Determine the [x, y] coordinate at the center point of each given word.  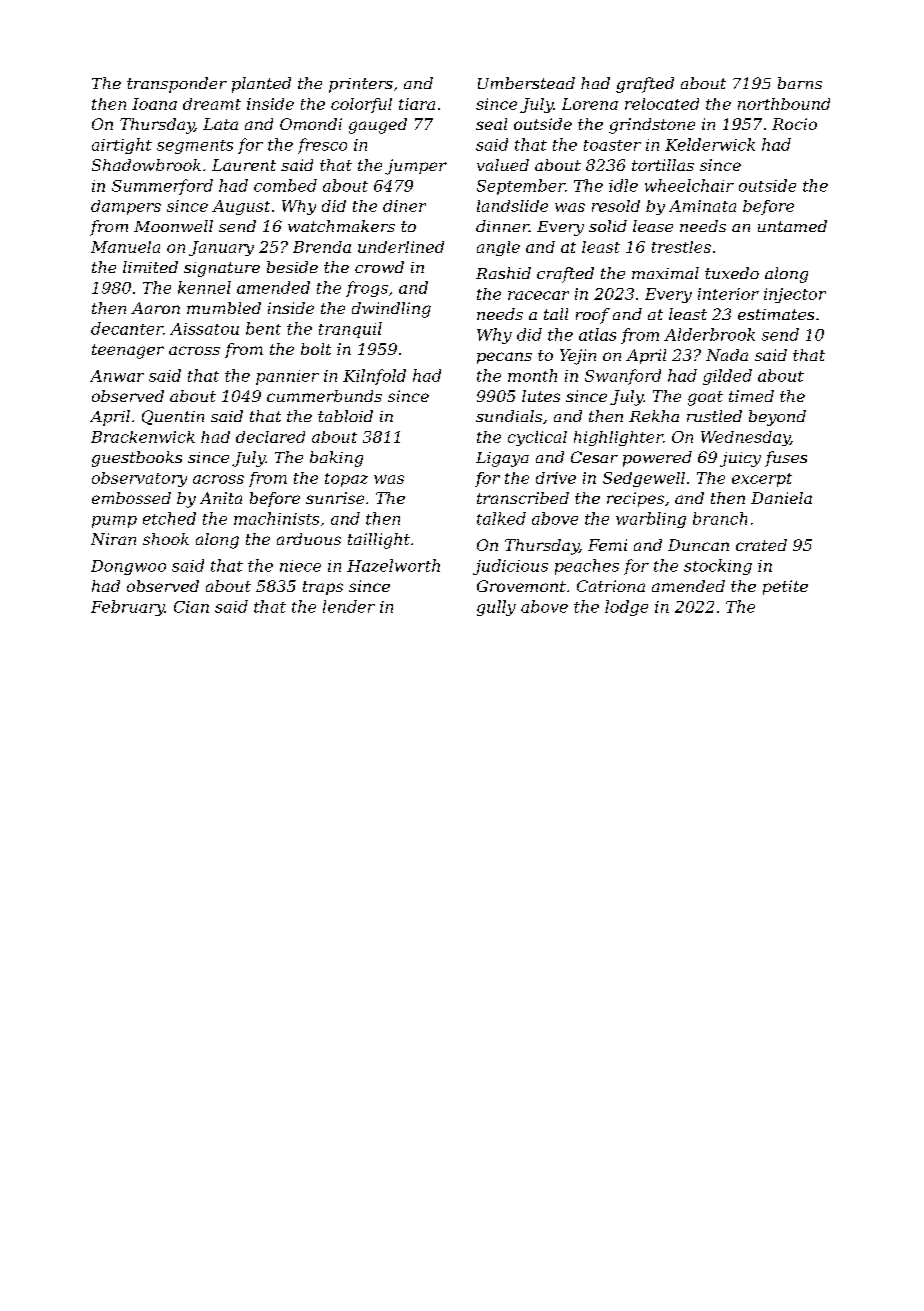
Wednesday [745, 438]
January [221, 248]
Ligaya [502, 459]
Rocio [794, 124]
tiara [417, 104]
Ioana [154, 104]
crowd [379, 267]
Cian [191, 607]
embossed [131, 498]
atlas [597, 334]
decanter [127, 328]
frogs [367, 289]
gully [496, 608]
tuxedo [732, 273]
